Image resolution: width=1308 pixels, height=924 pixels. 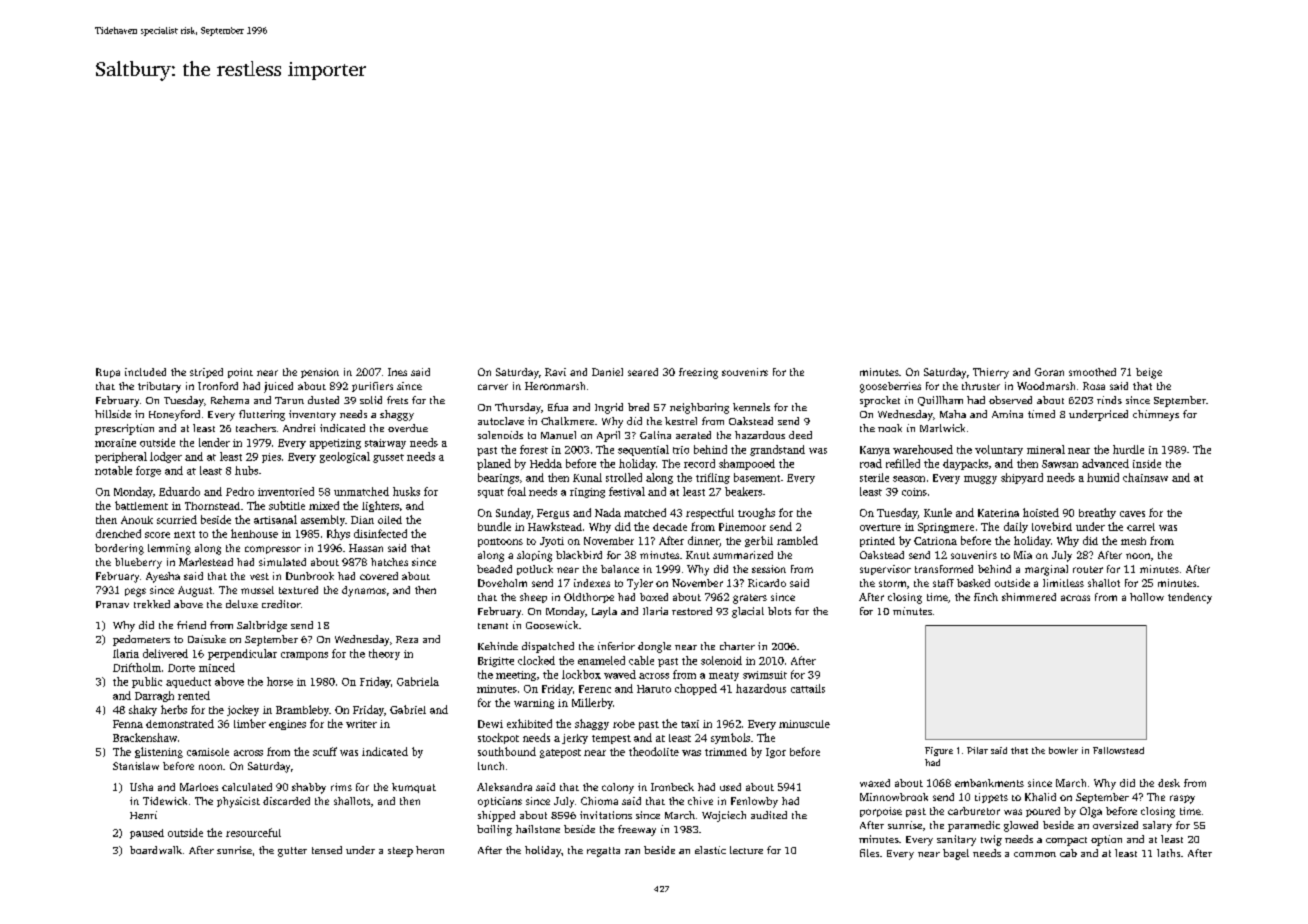 What do you see at coordinates (553, 514) in the screenshot?
I see `Fergus` at bounding box center [553, 514].
